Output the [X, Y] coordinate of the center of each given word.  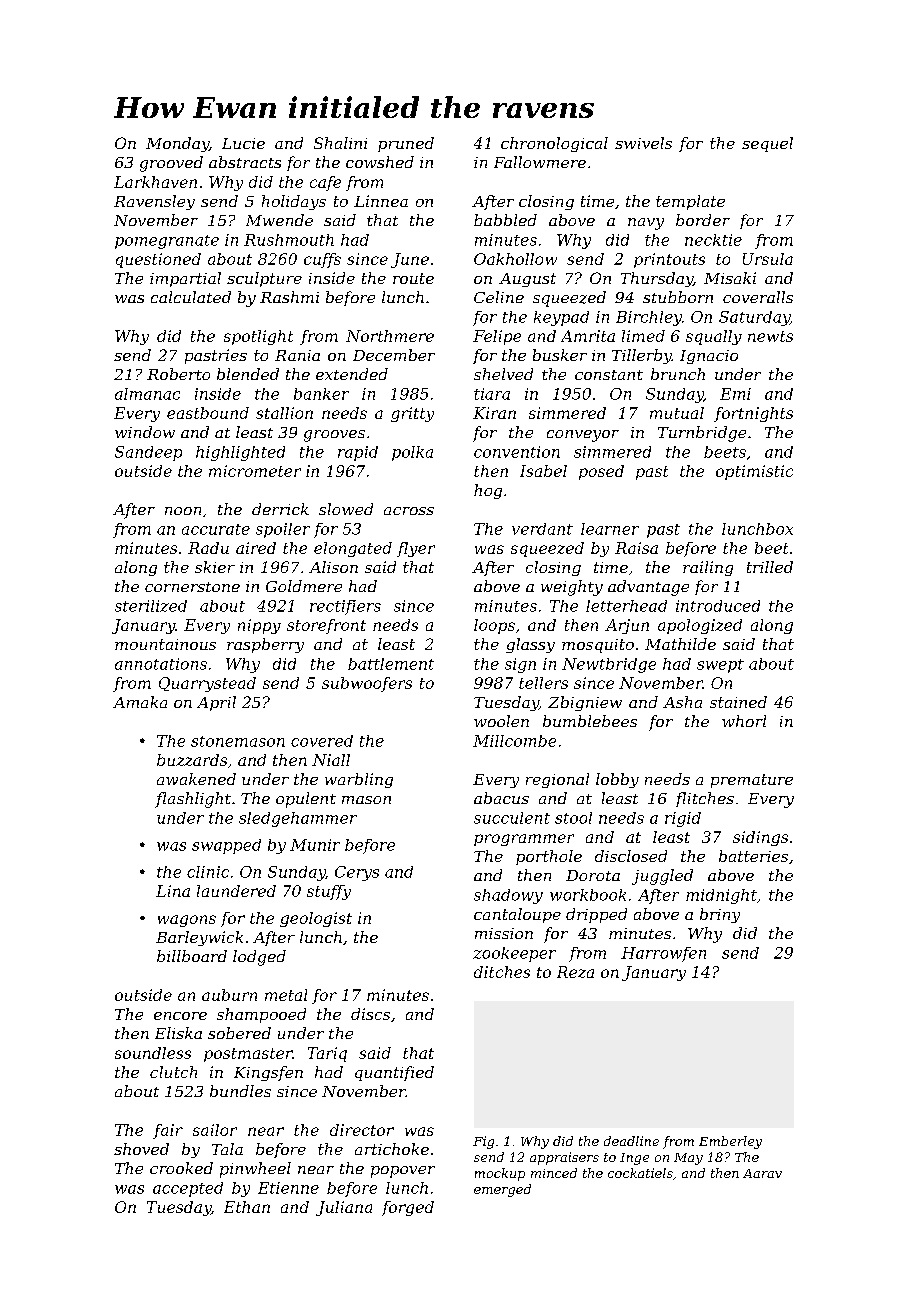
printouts [669, 260]
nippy [259, 626]
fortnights [753, 414]
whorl [744, 721]
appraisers [564, 1158]
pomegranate [167, 242]
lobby [617, 780]
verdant [542, 529]
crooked [181, 1168]
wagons [187, 921]
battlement [391, 664]
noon [183, 511]
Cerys [357, 873]
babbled [505, 220]
